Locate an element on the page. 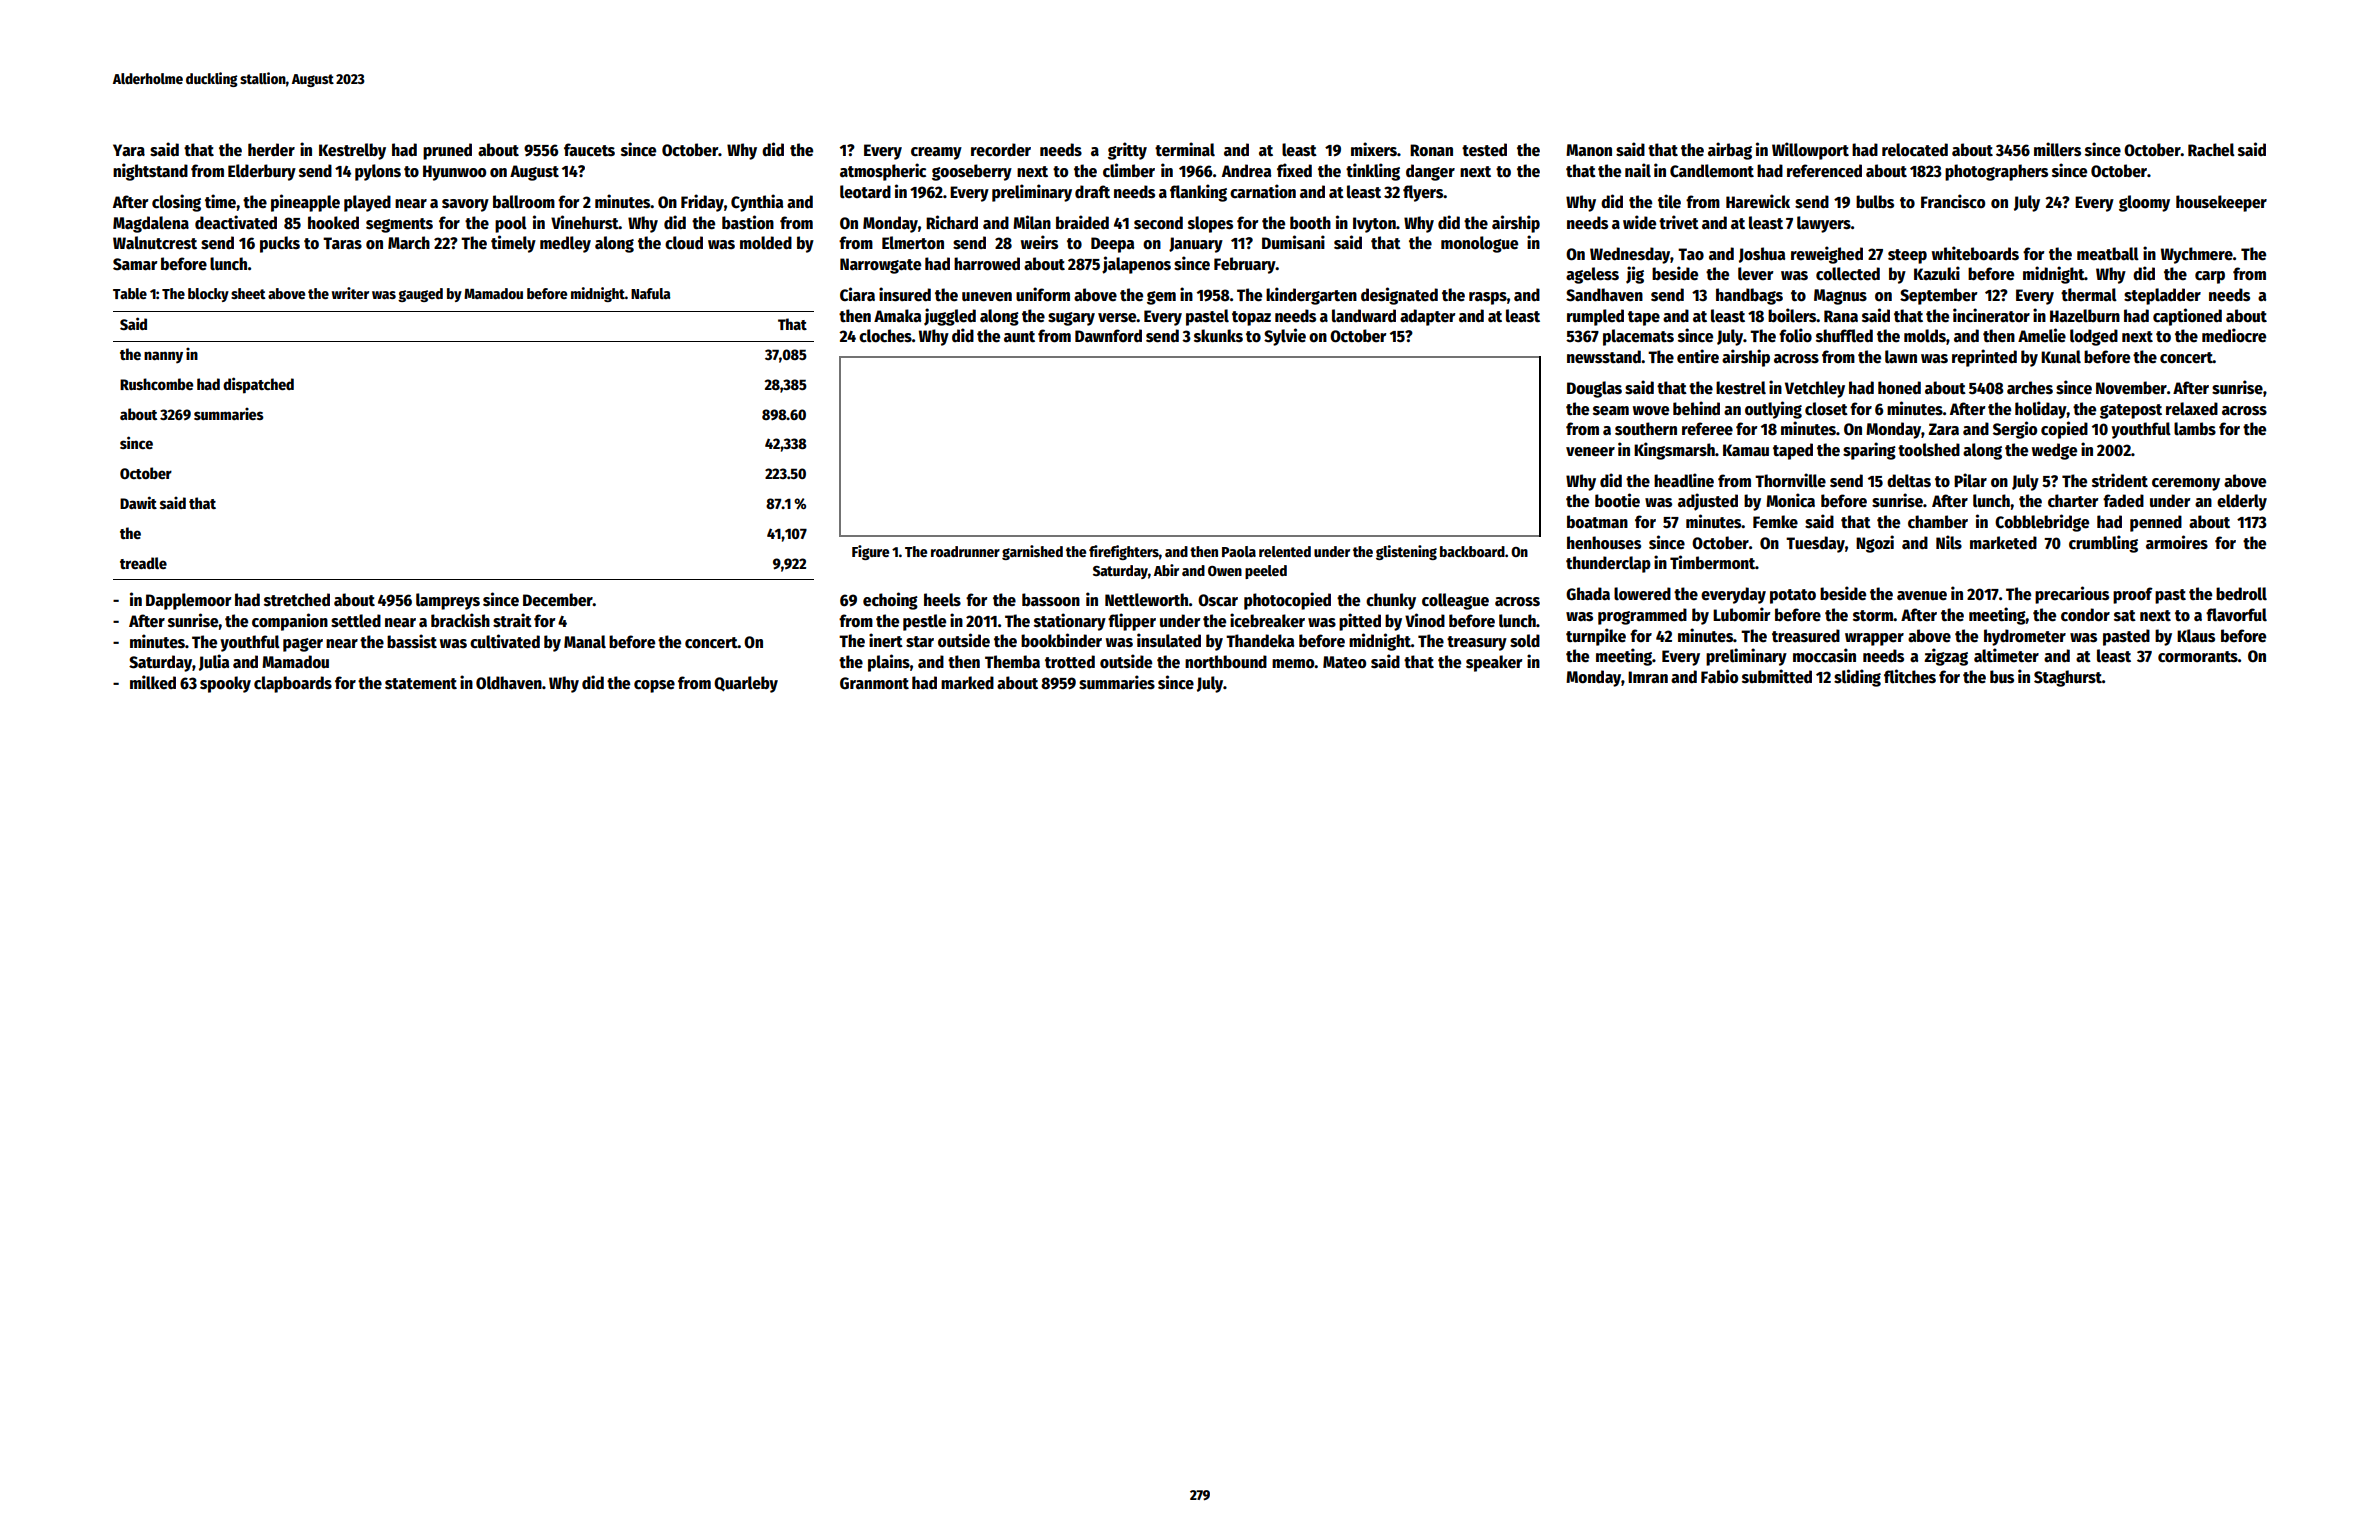 The height and width of the image is (1540, 2380). Figure is located at coordinates (870, 552).
